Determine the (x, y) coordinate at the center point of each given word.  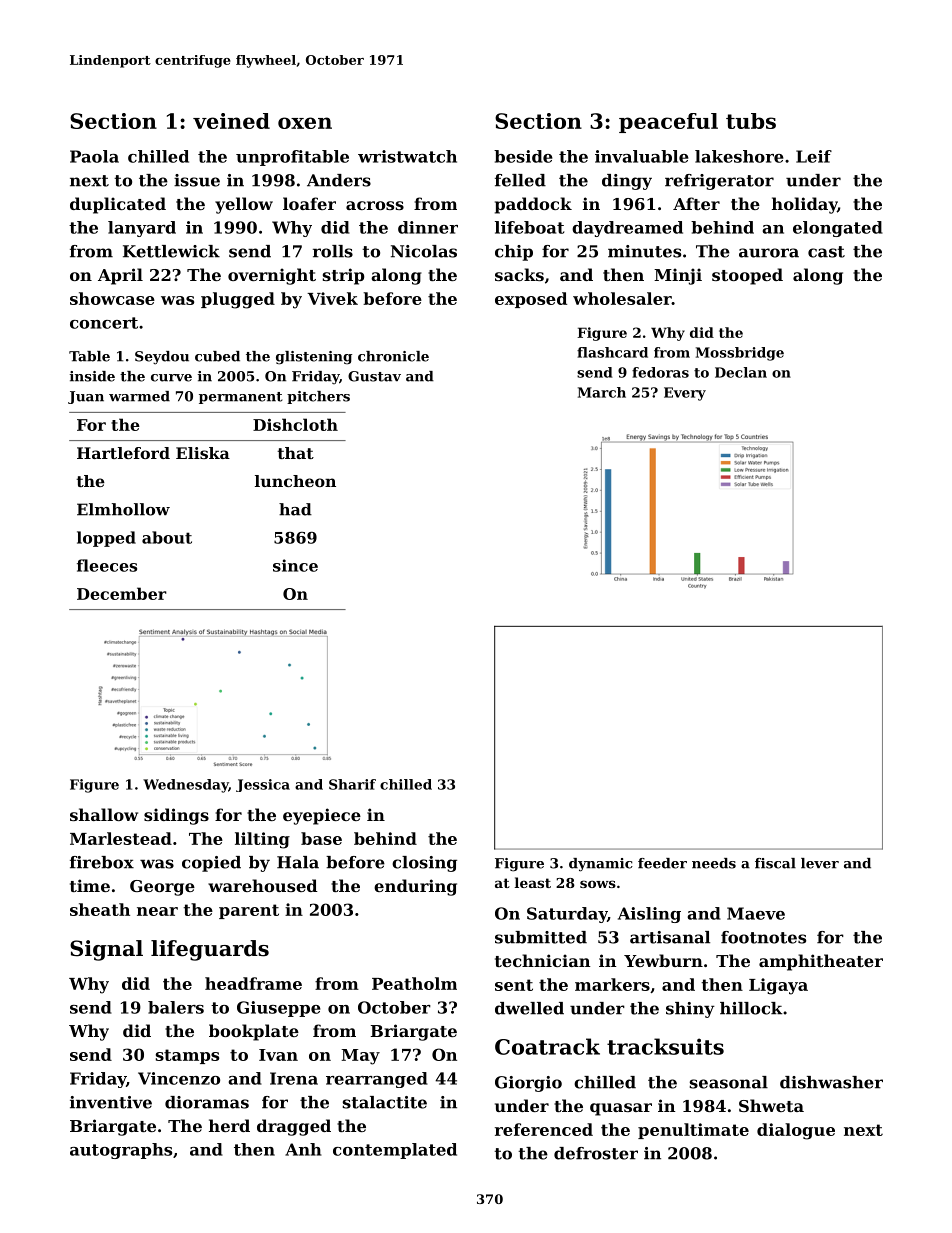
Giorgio (528, 1084)
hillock (751, 1008)
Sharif (352, 784)
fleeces (107, 565)
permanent (240, 398)
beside (523, 156)
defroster (596, 1153)
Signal (106, 950)
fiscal (775, 863)
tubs (751, 121)
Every (685, 394)
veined (231, 121)
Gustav (374, 376)
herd (229, 1125)
